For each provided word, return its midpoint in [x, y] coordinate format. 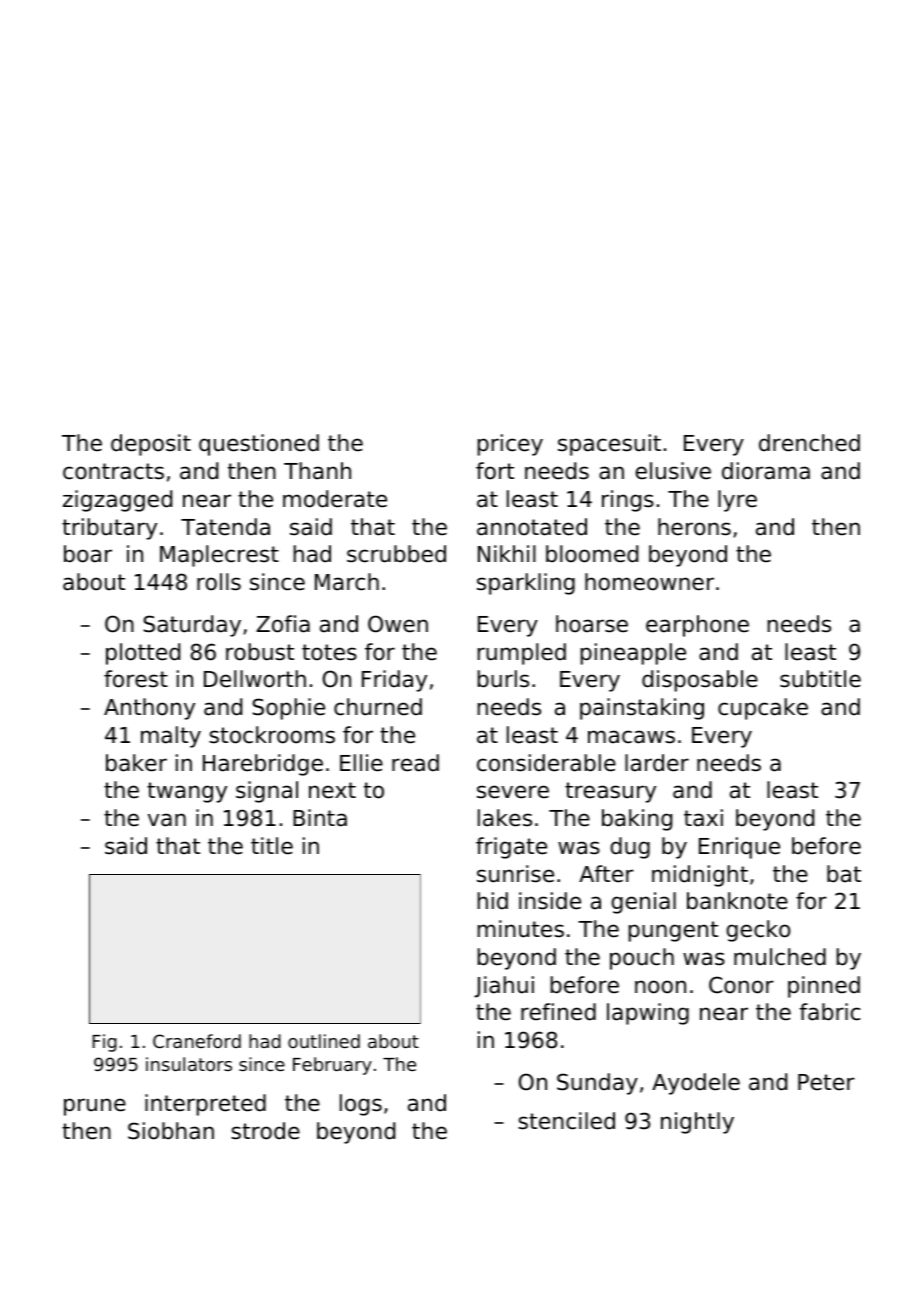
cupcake [763, 709]
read [415, 763]
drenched [809, 443]
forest [136, 679]
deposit [151, 445]
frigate [511, 848]
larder [657, 763]
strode [265, 1131]
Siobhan [171, 1131]
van [167, 820]
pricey [510, 445]
